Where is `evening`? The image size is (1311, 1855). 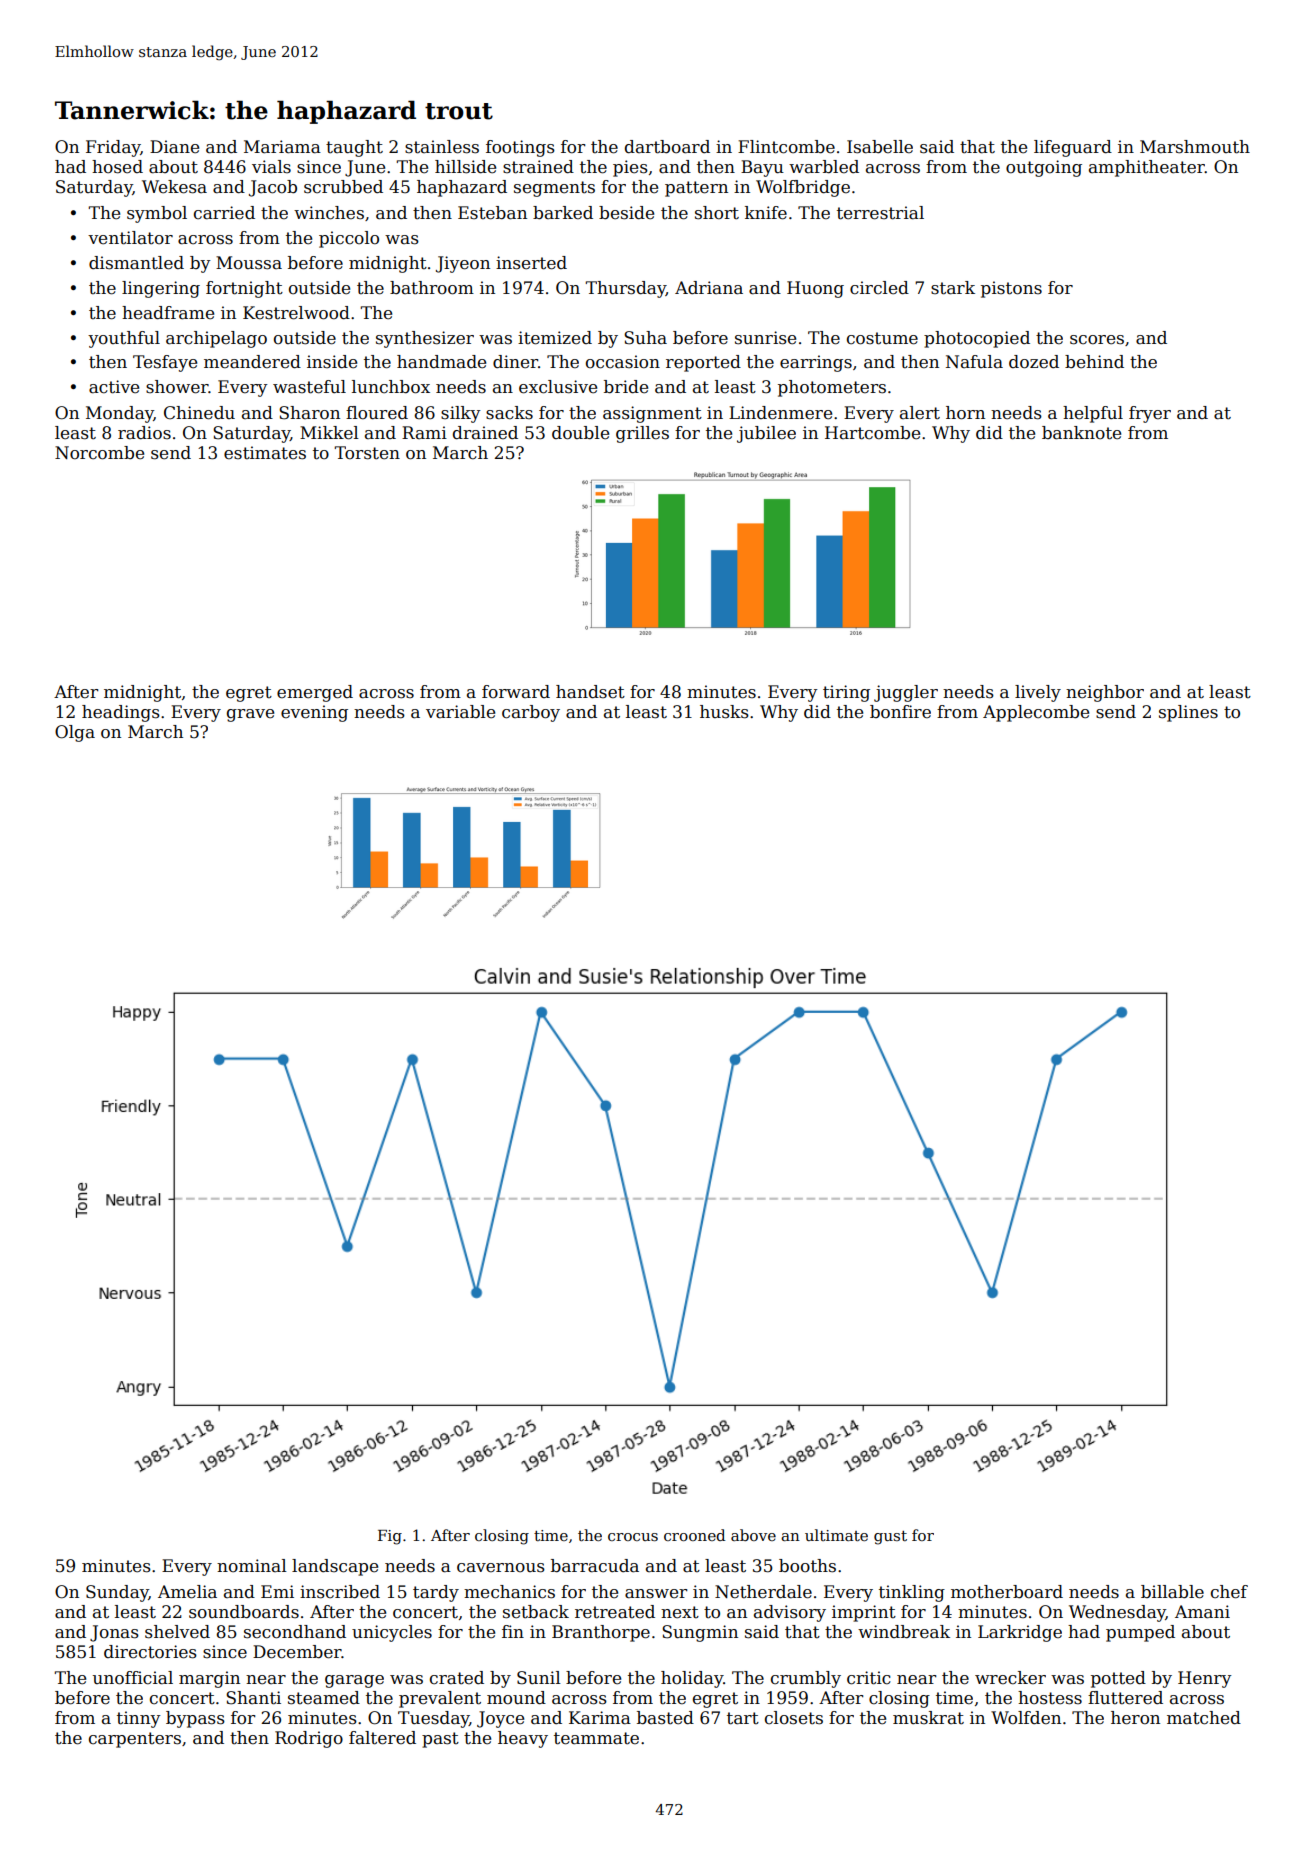
evening is located at coordinates (314, 713).
